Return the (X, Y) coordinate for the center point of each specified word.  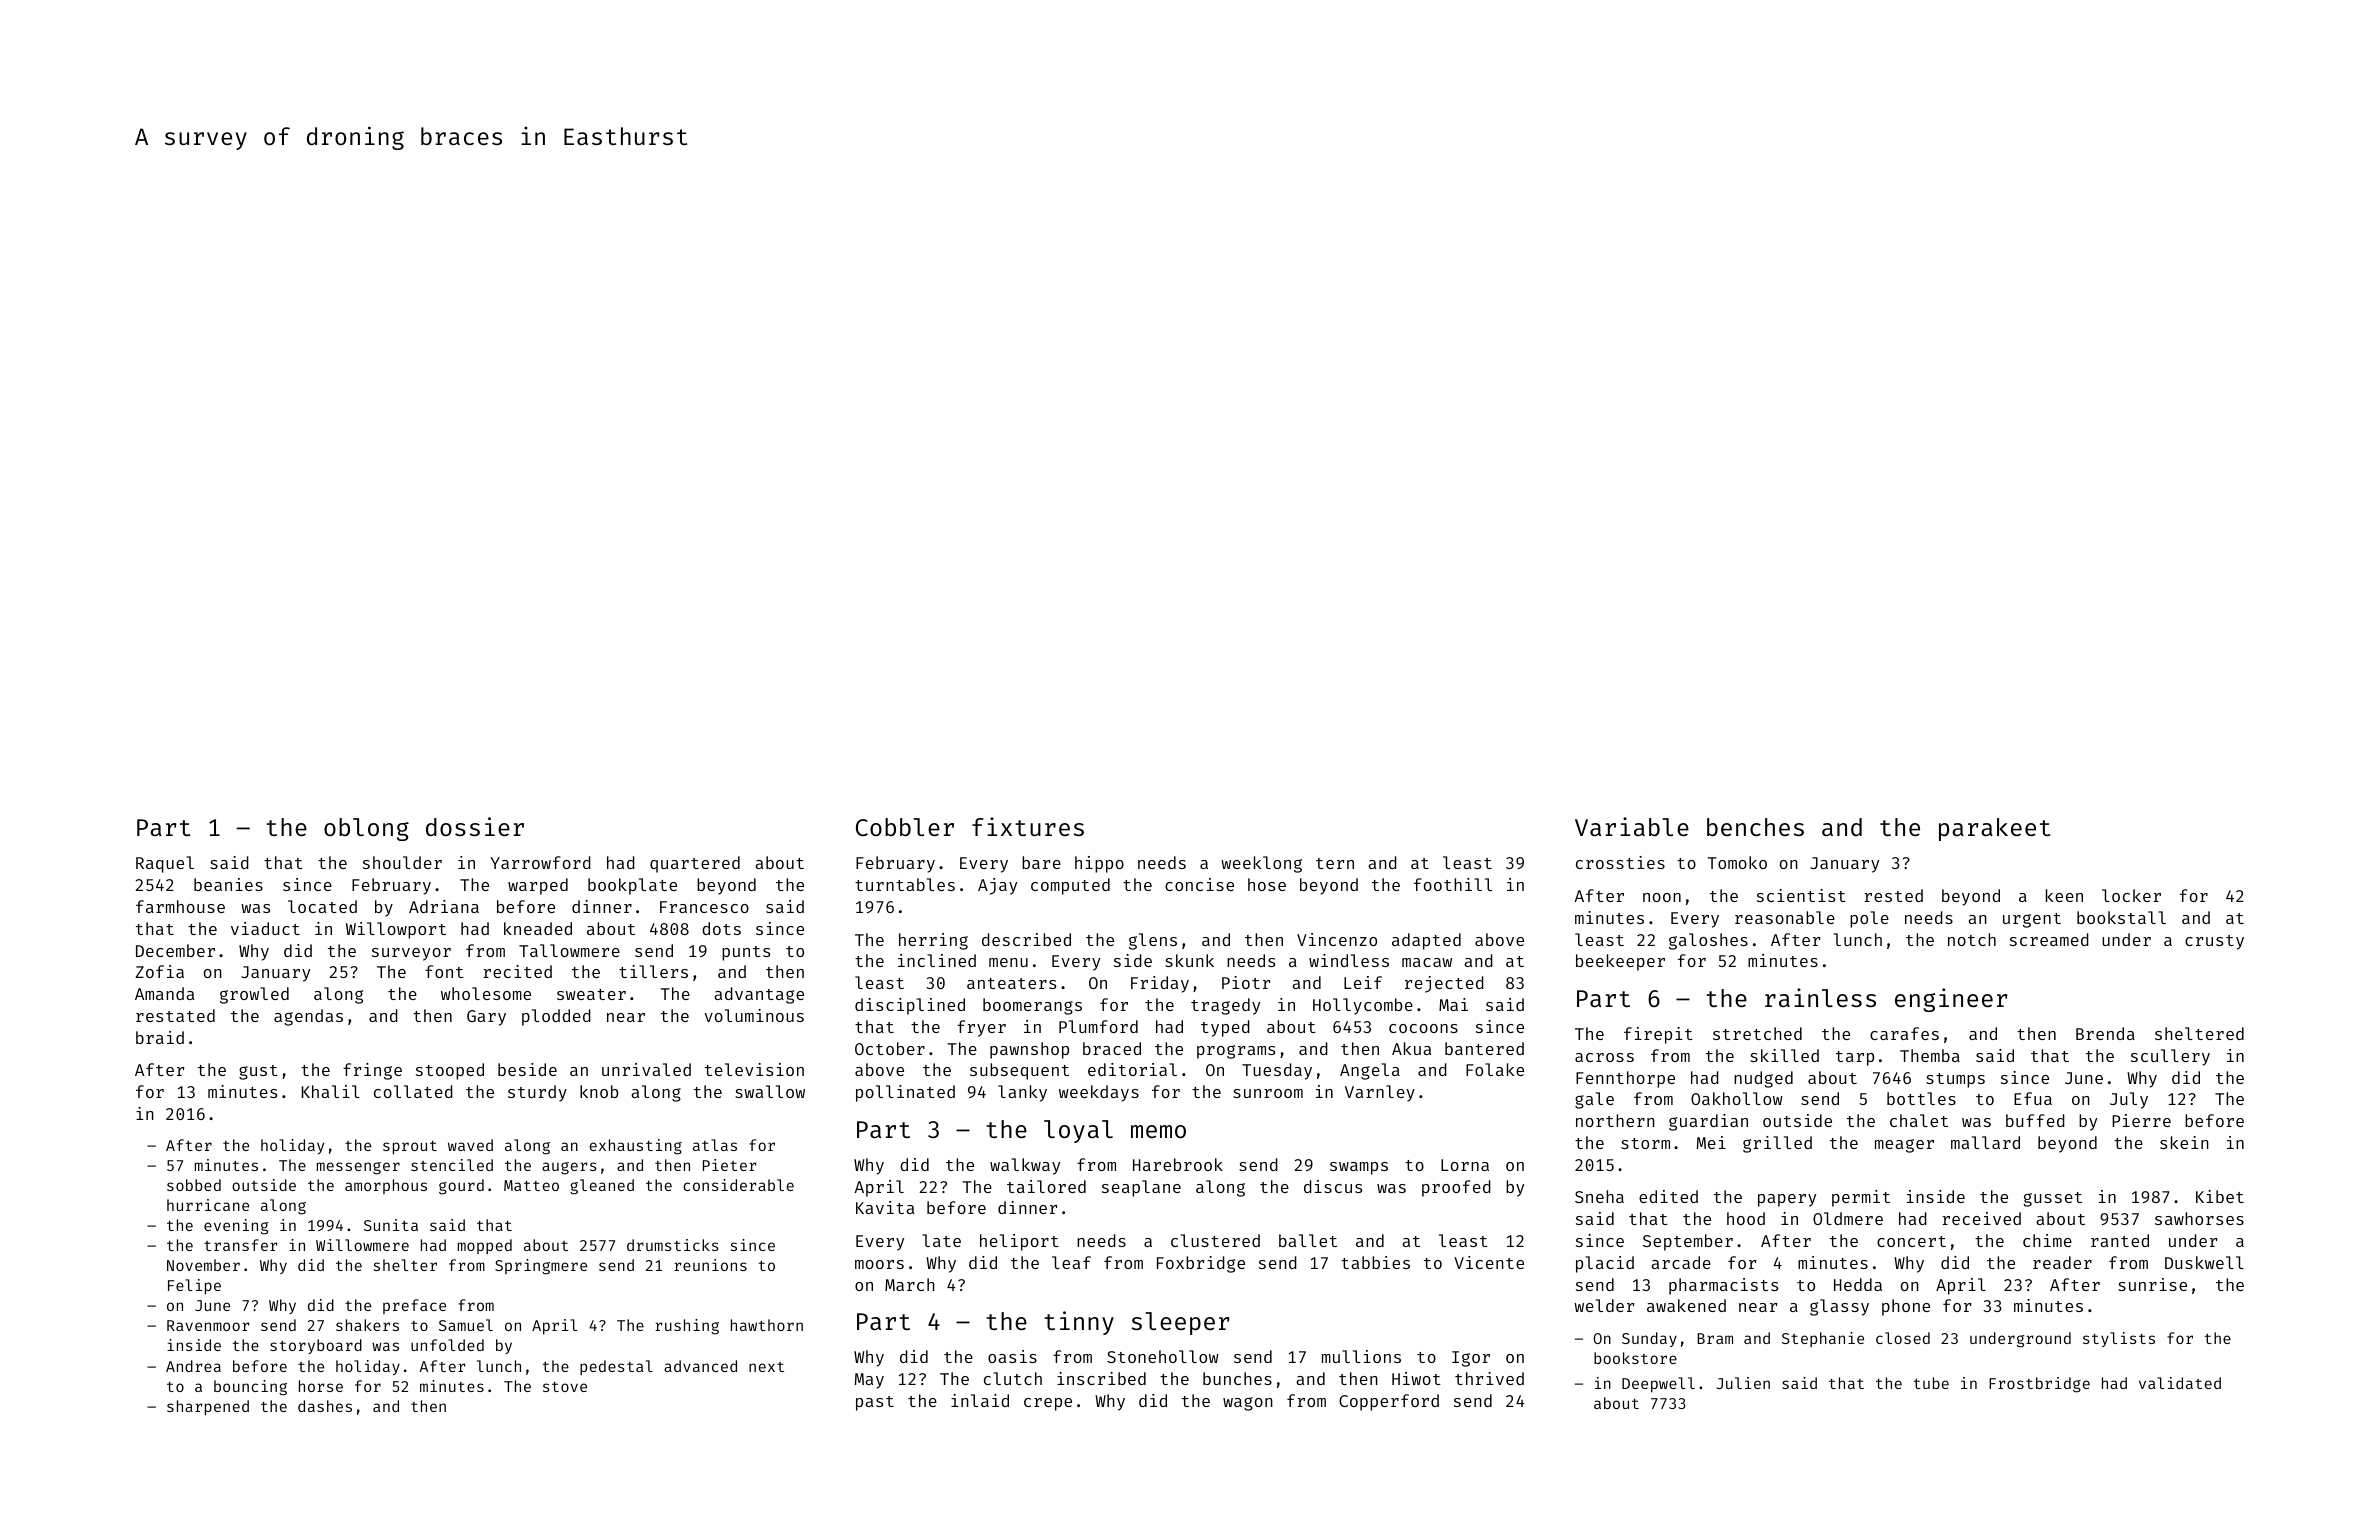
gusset (2052, 1199)
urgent (2032, 920)
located (322, 906)
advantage (759, 995)
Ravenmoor (208, 1325)
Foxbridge (1201, 1264)
